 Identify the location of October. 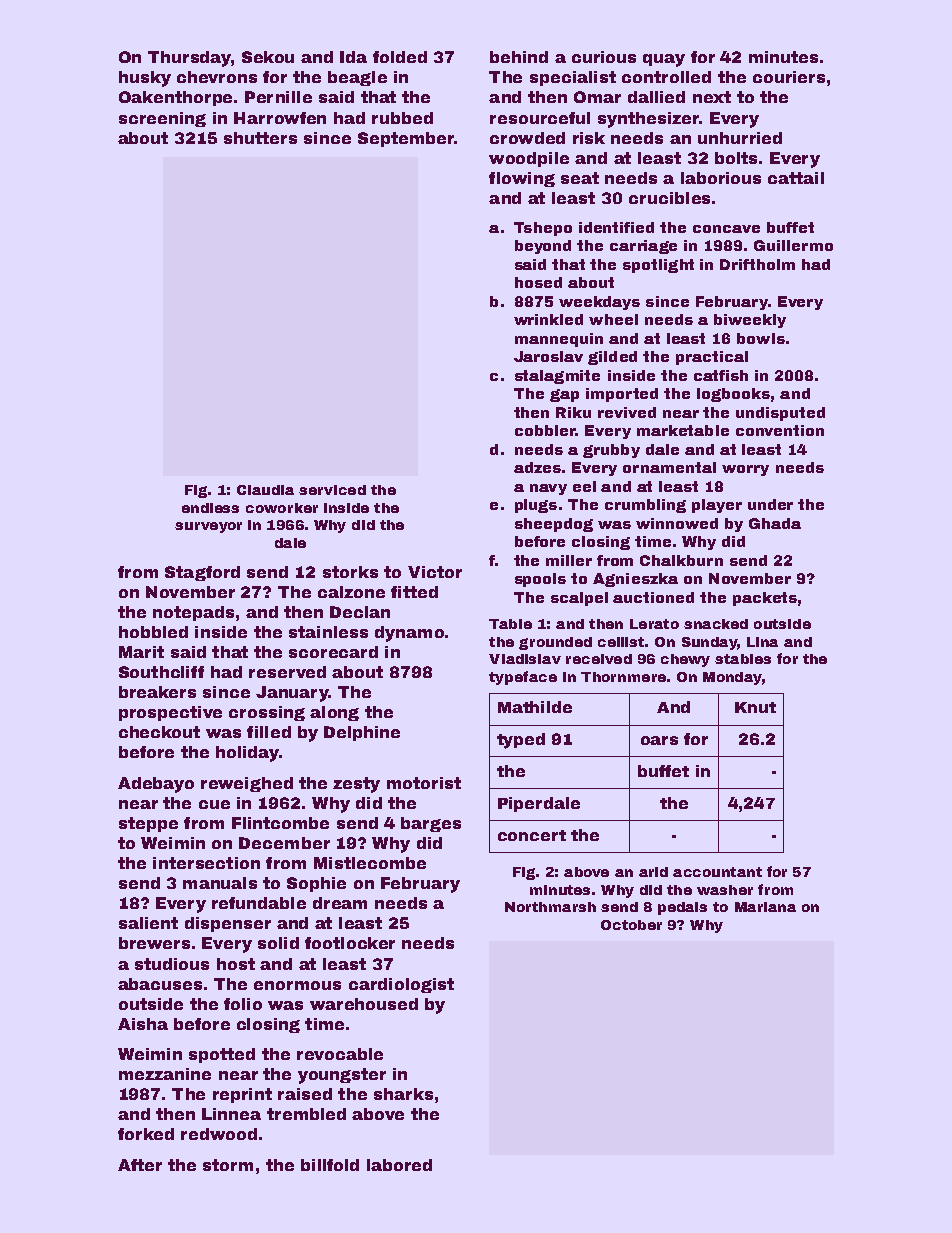
(631, 925).
